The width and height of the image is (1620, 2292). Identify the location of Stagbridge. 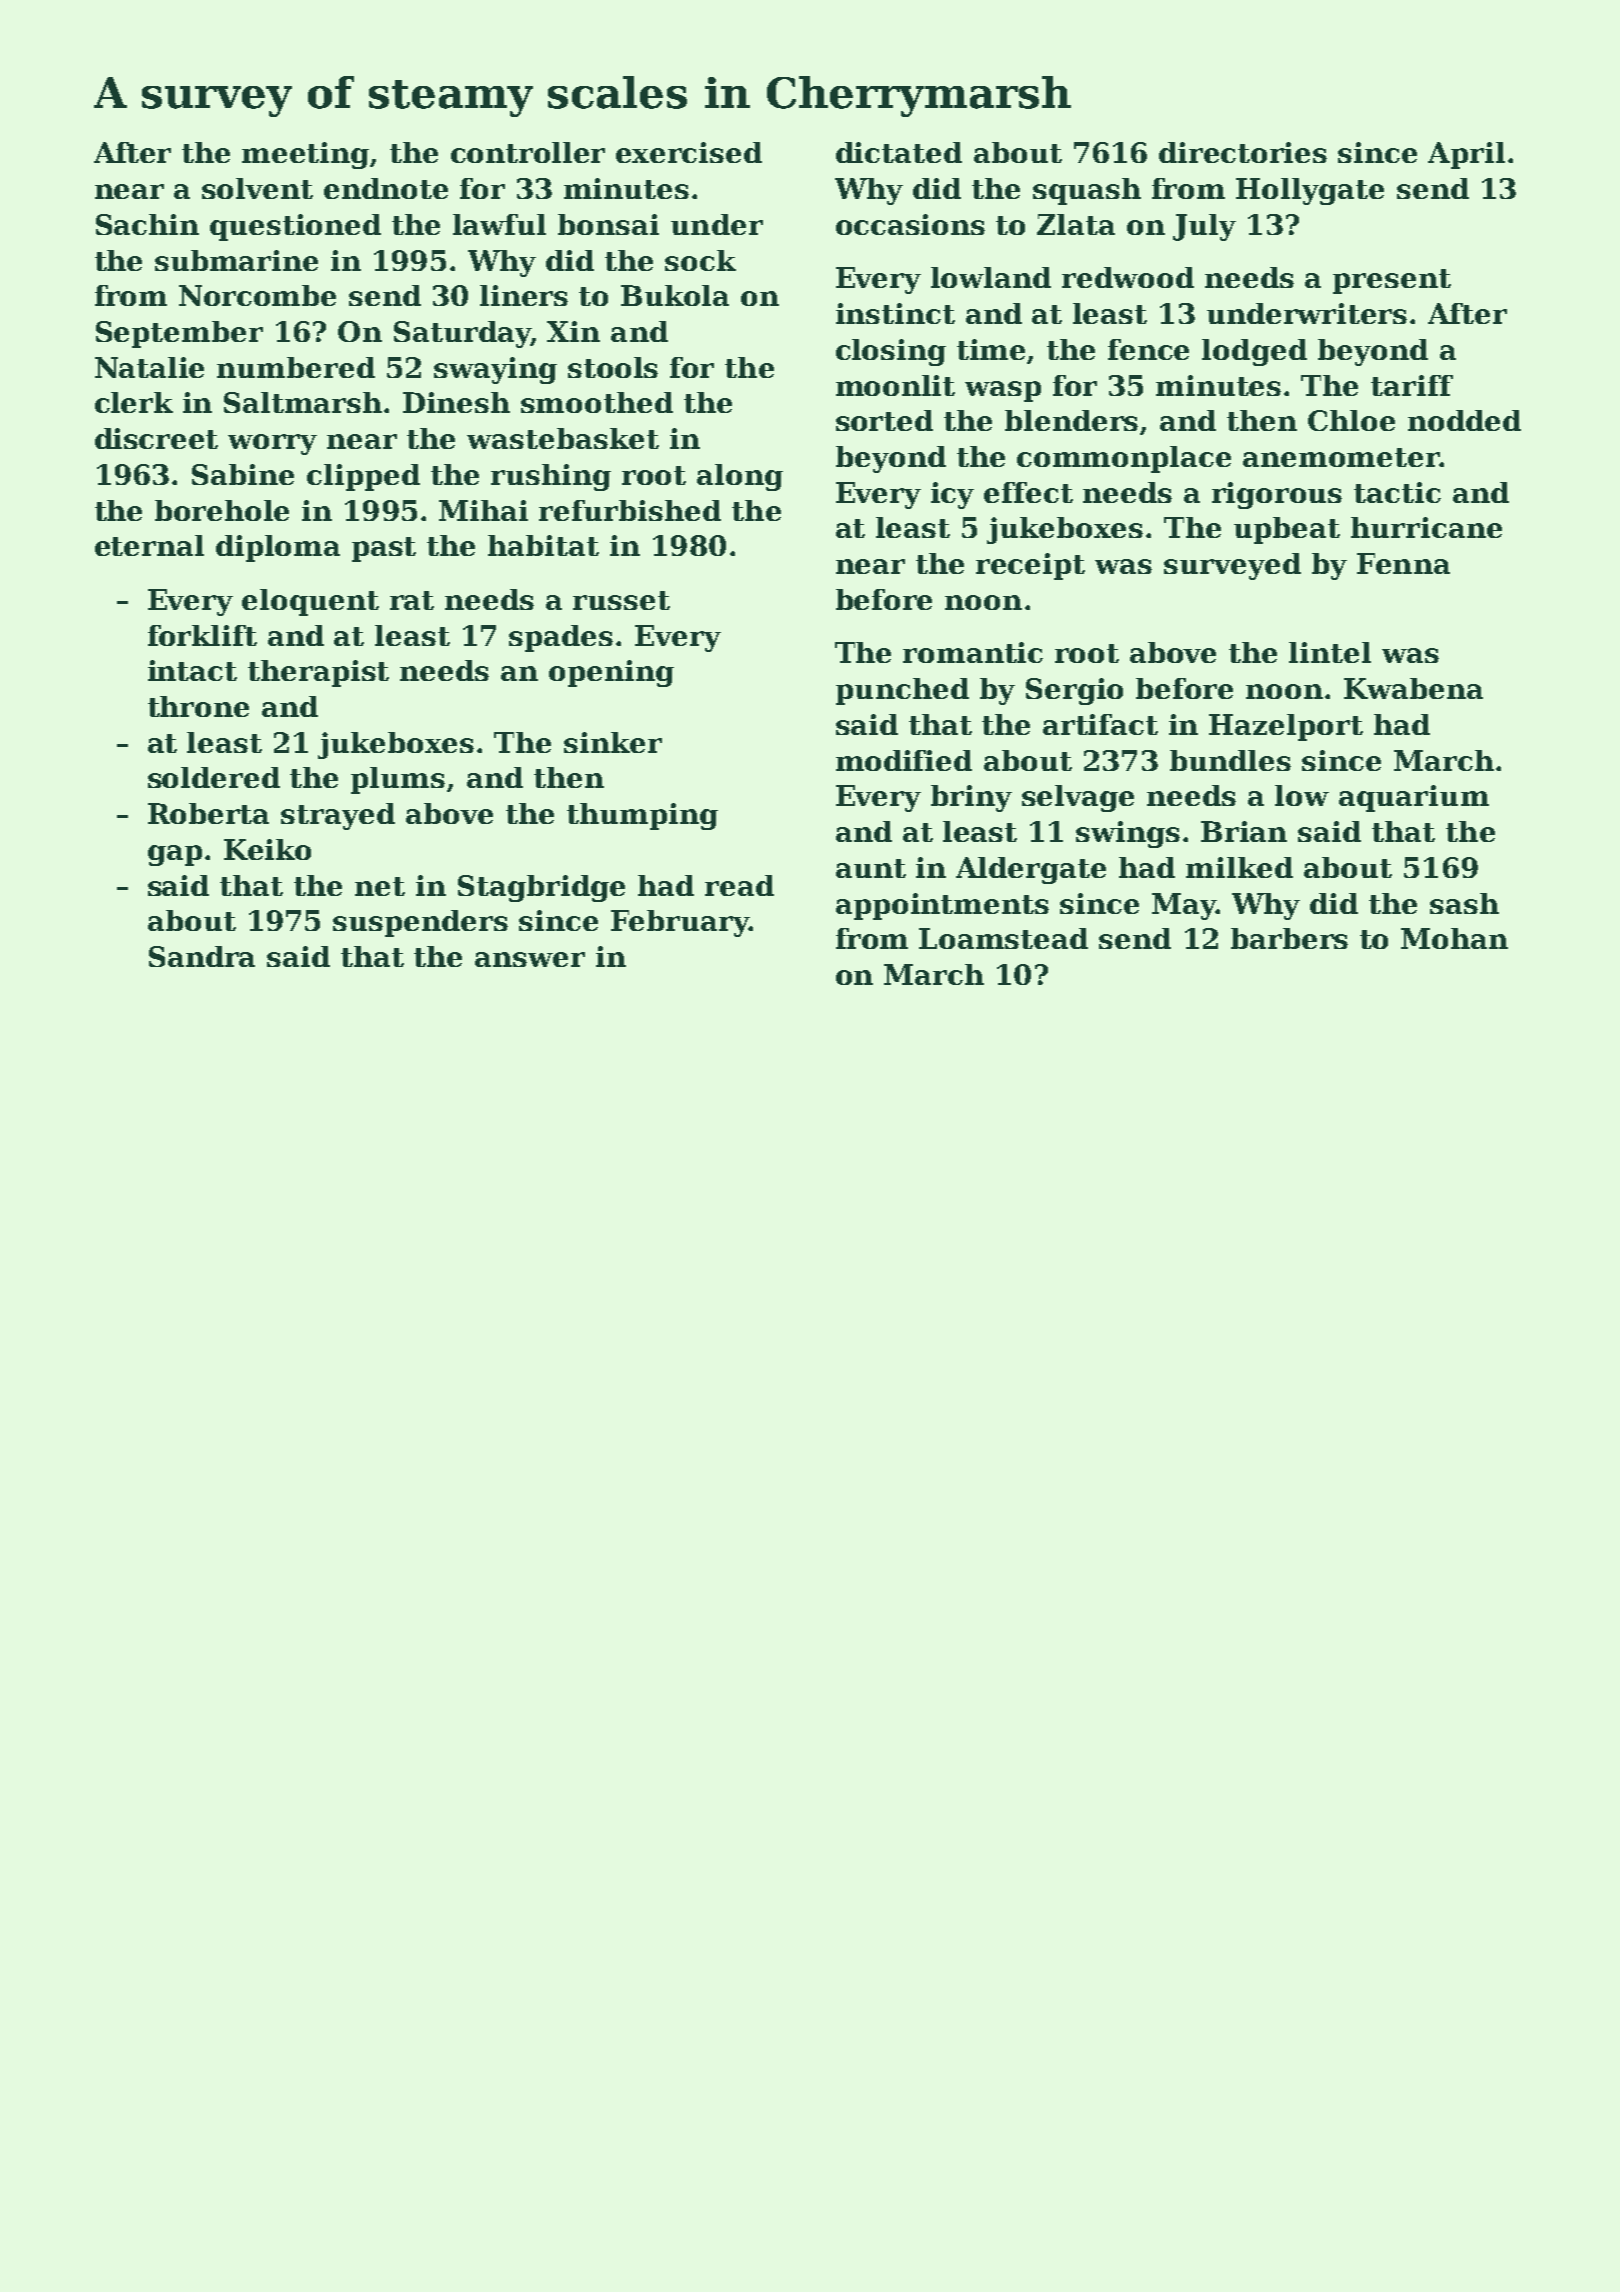
(541, 888).
